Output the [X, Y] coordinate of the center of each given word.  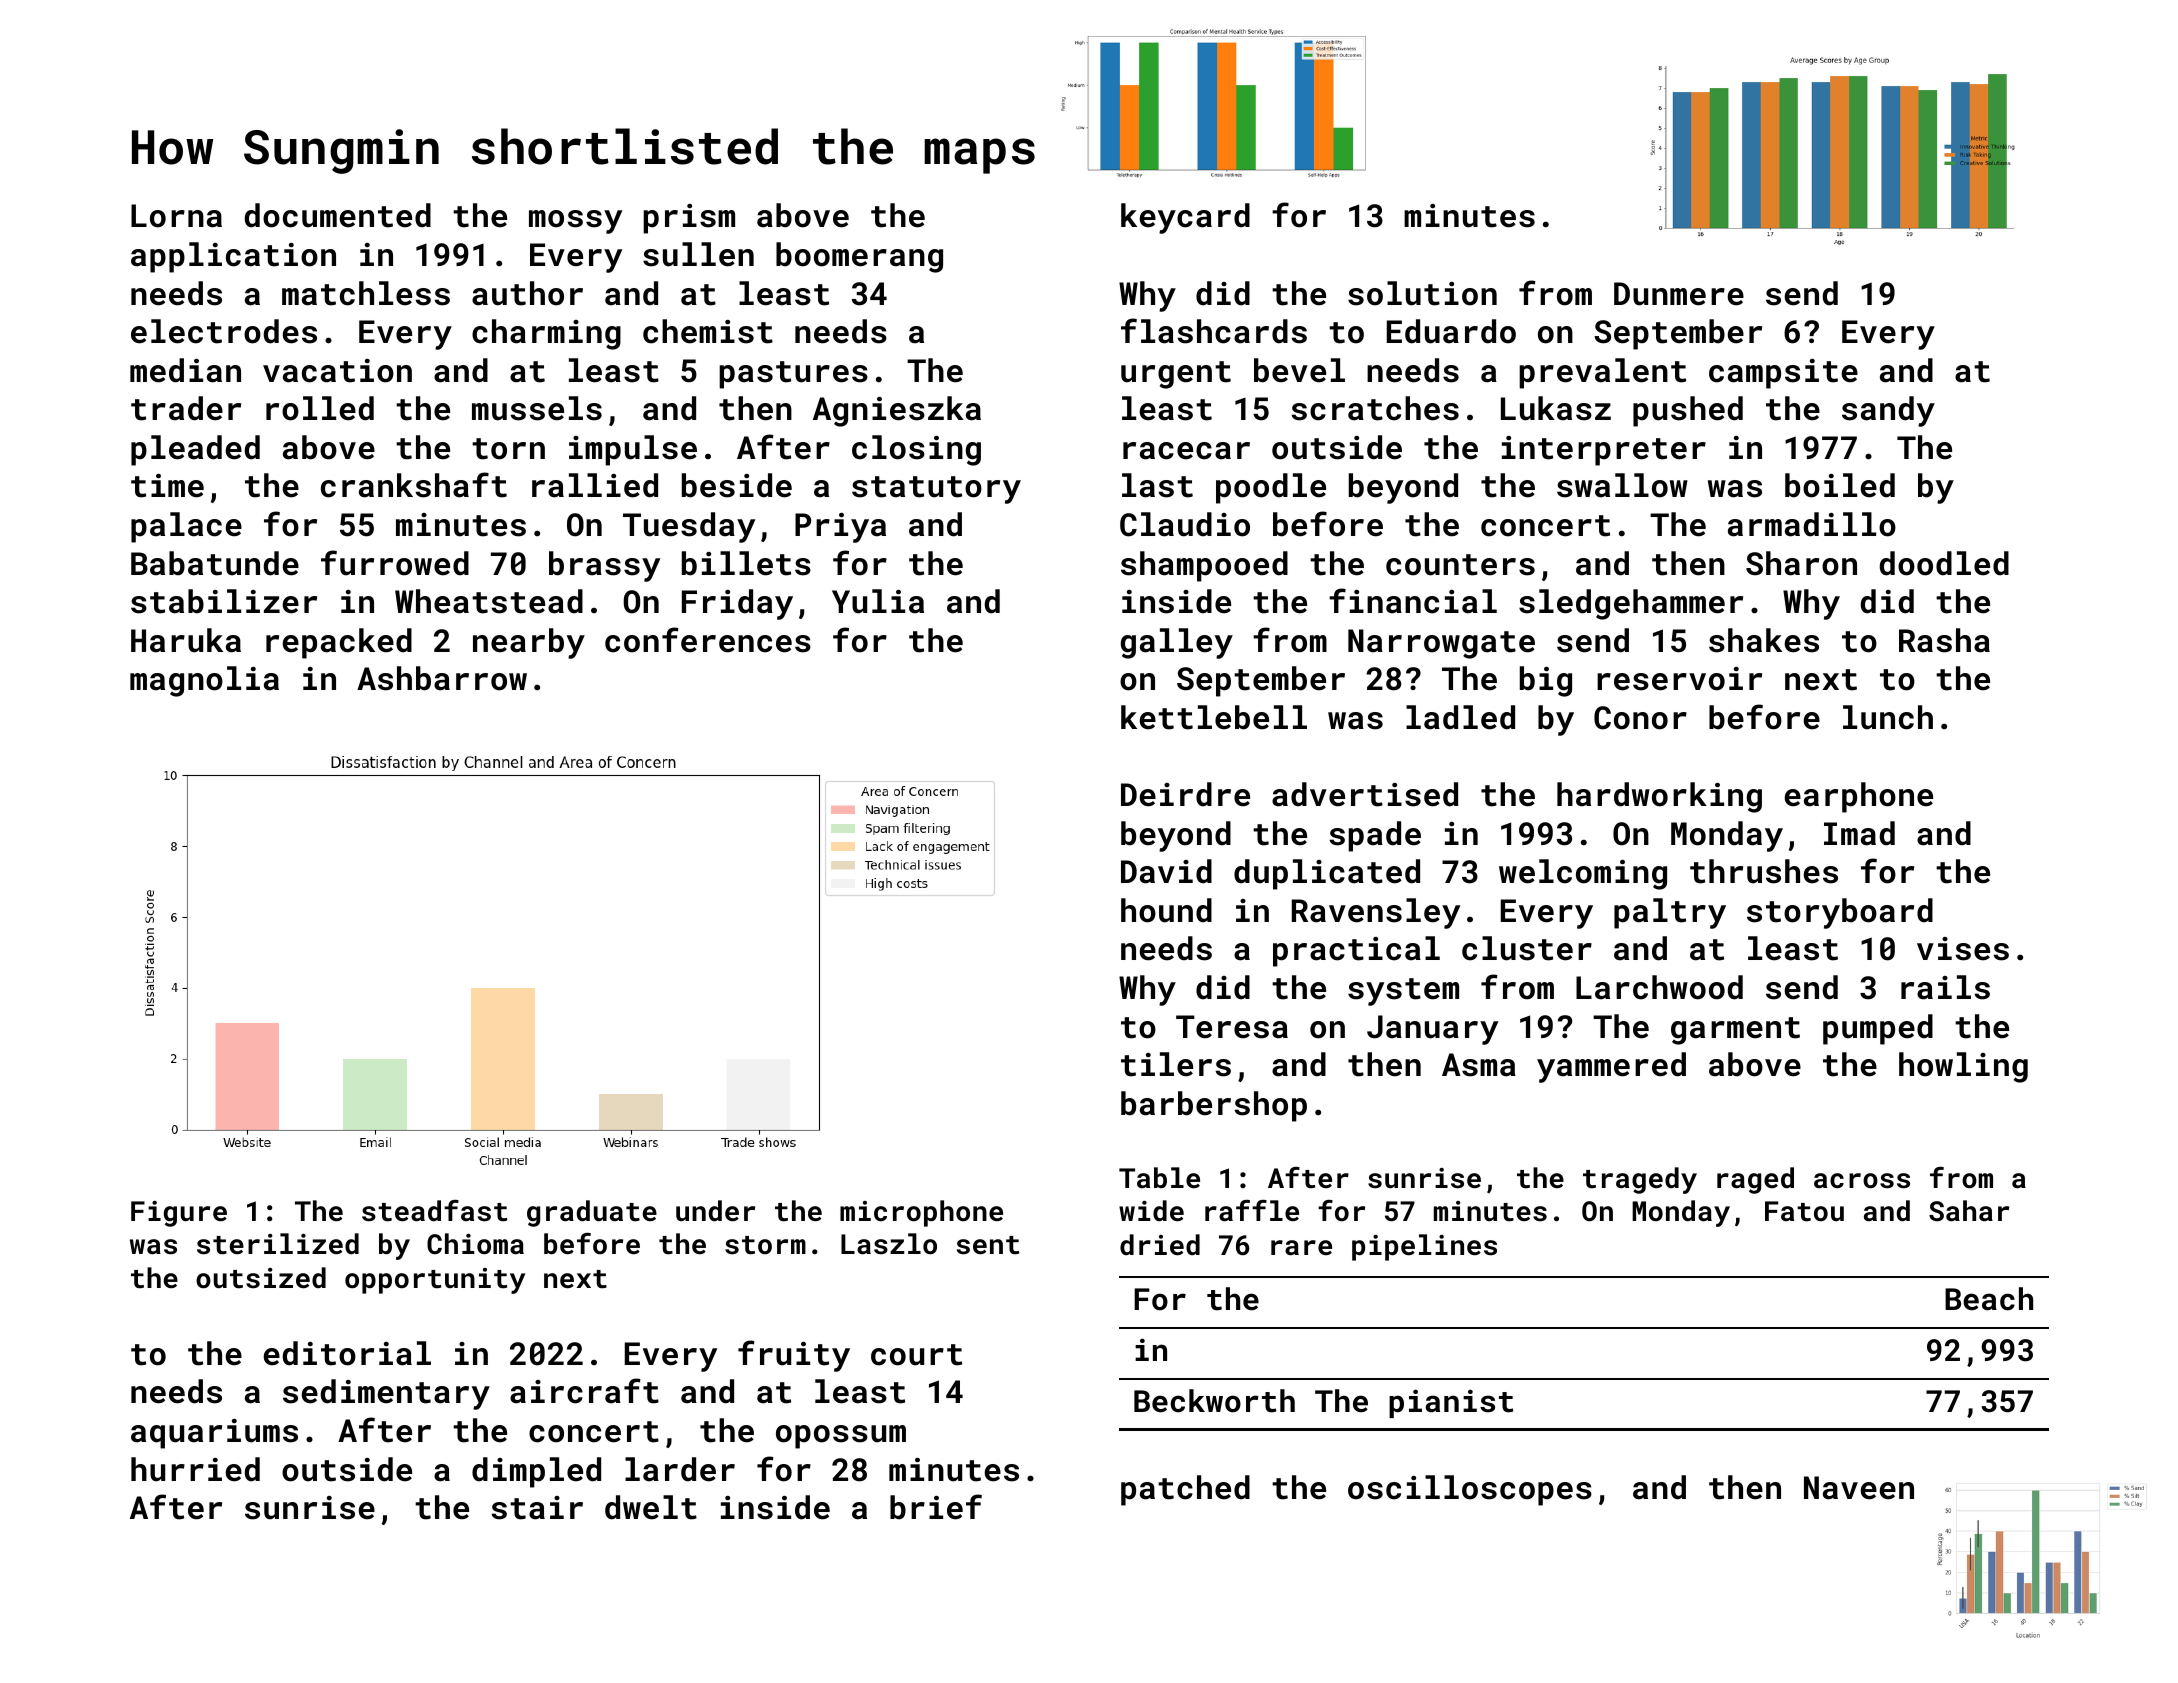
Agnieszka [897, 411]
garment [1735, 1031]
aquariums [214, 1434]
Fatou [1804, 1211]
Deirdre [1185, 794]
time [167, 486]
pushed [1688, 411]
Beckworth [1214, 1401]
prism [689, 219]
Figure [179, 1214]
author [527, 293]
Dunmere [1679, 294]
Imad [1859, 833]
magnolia [204, 681]
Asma [1479, 1065]
